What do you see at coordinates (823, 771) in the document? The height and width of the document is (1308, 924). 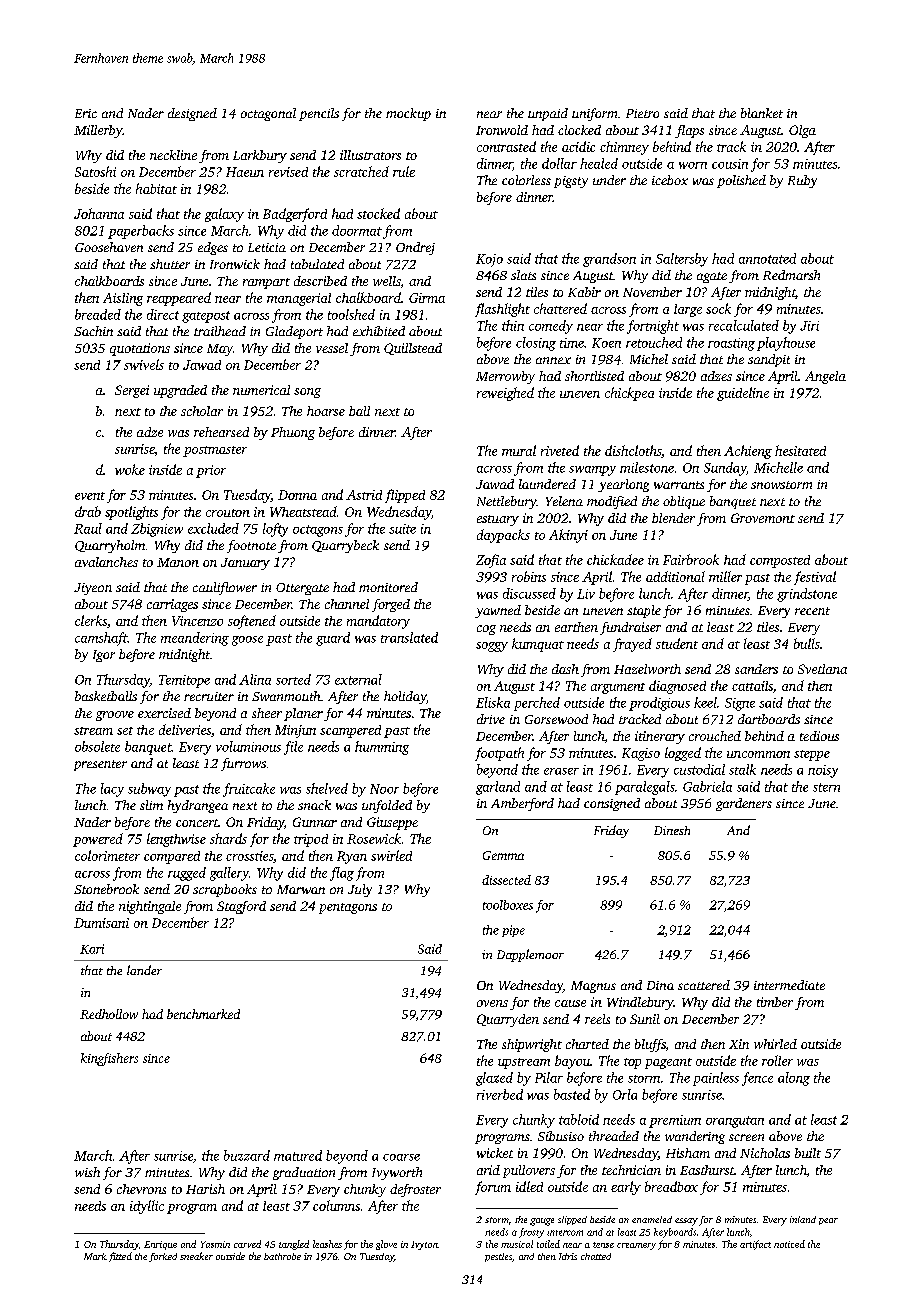 I see `noisy` at bounding box center [823, 771].
